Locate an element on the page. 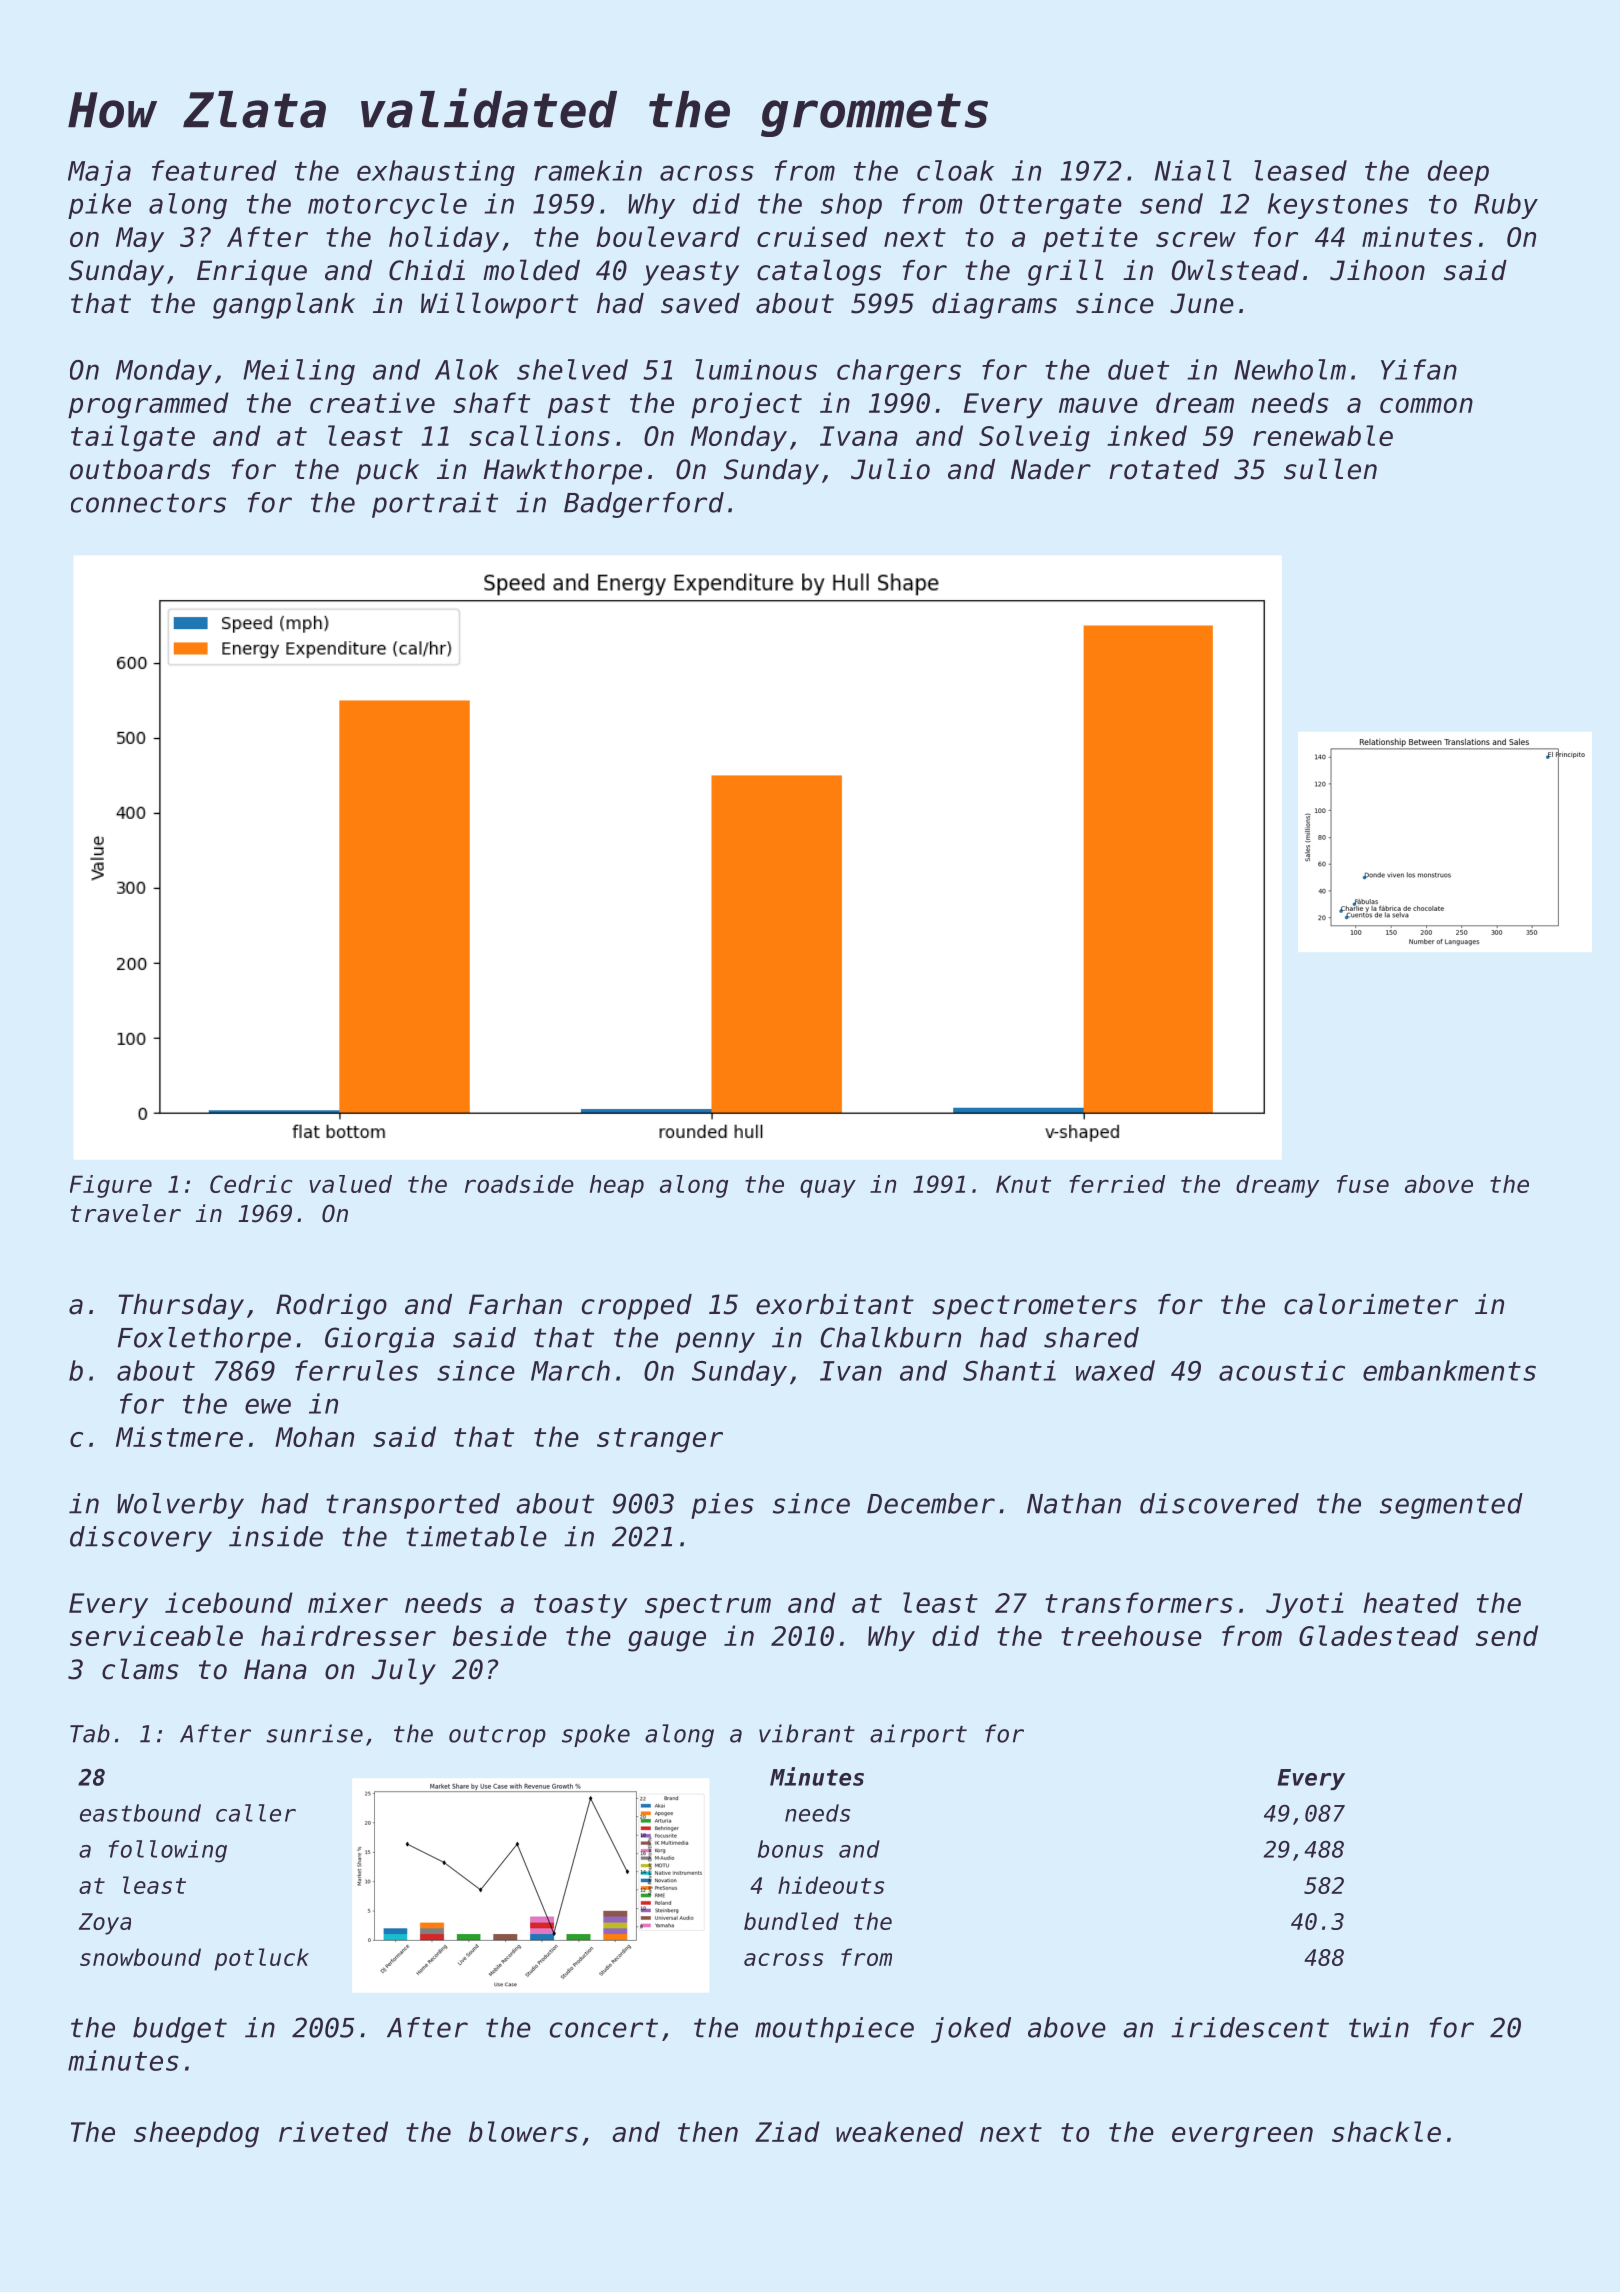  common is located at coordinates (1426, 405).
